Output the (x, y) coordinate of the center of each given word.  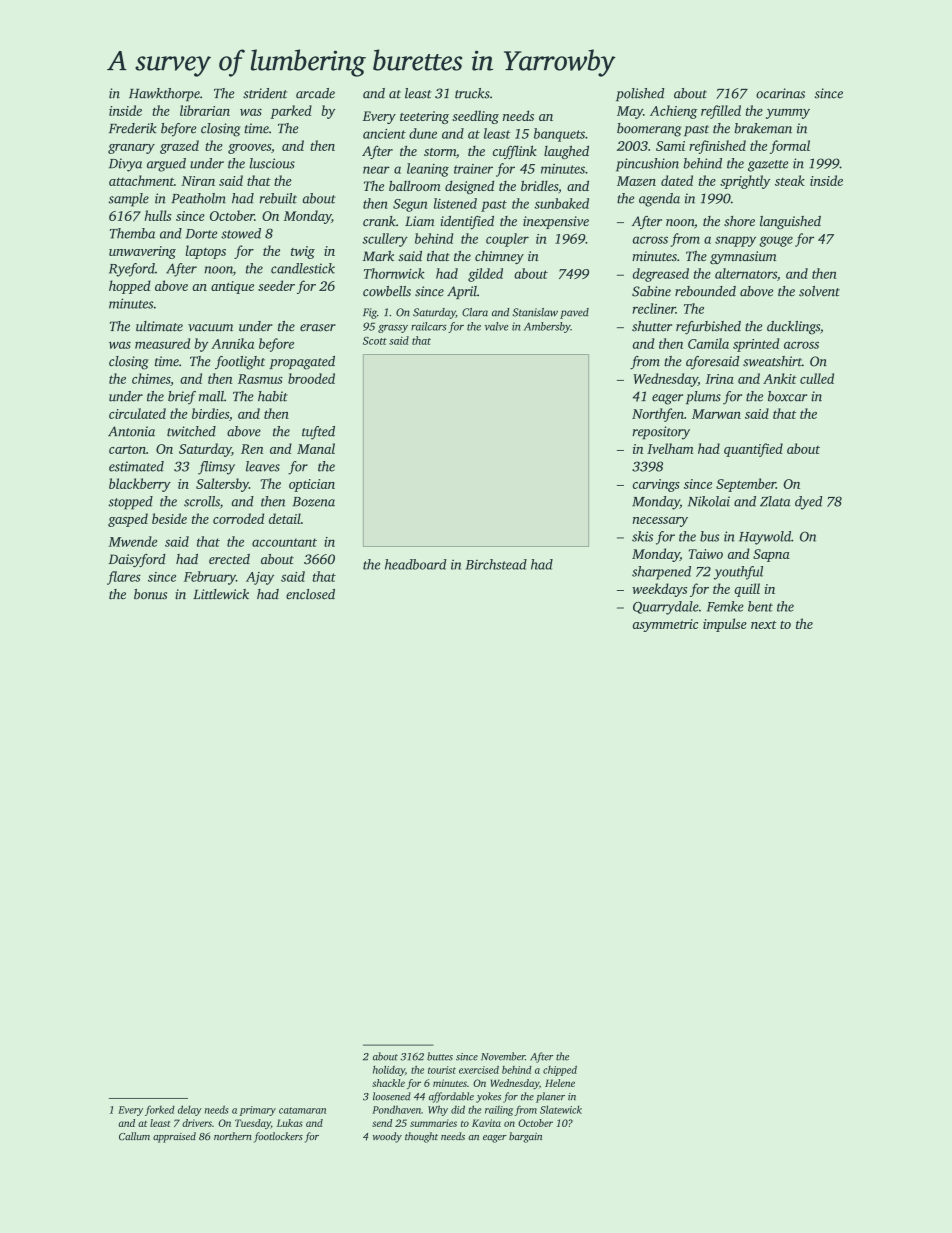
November (503, 1056)
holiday (389, 1071)
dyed (808, 503)
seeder (276, 285)
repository (661, 433)
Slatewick (561, 1109)
